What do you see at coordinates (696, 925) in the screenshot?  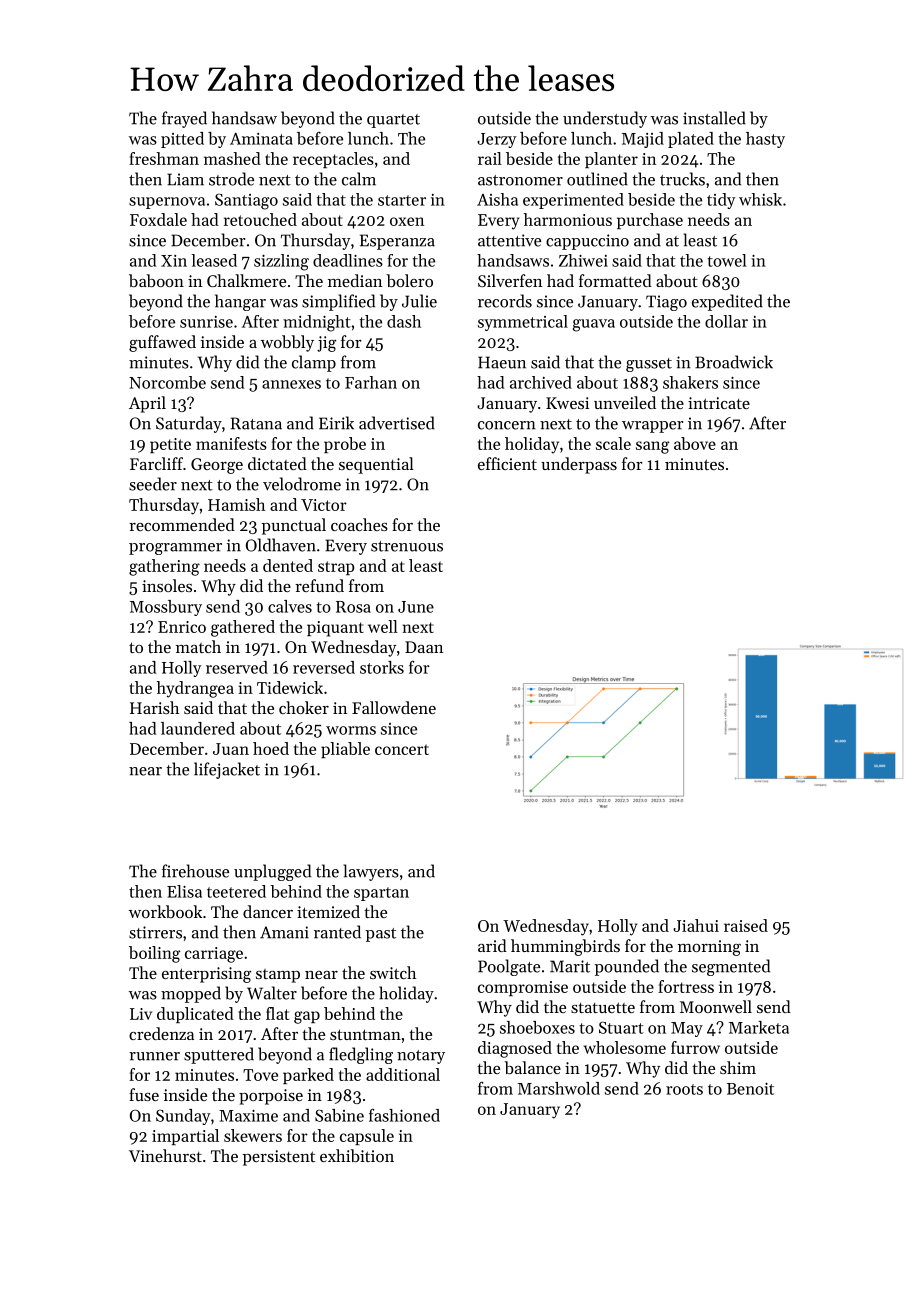 I see `Jiahui` at bounding box center [696, 925].
